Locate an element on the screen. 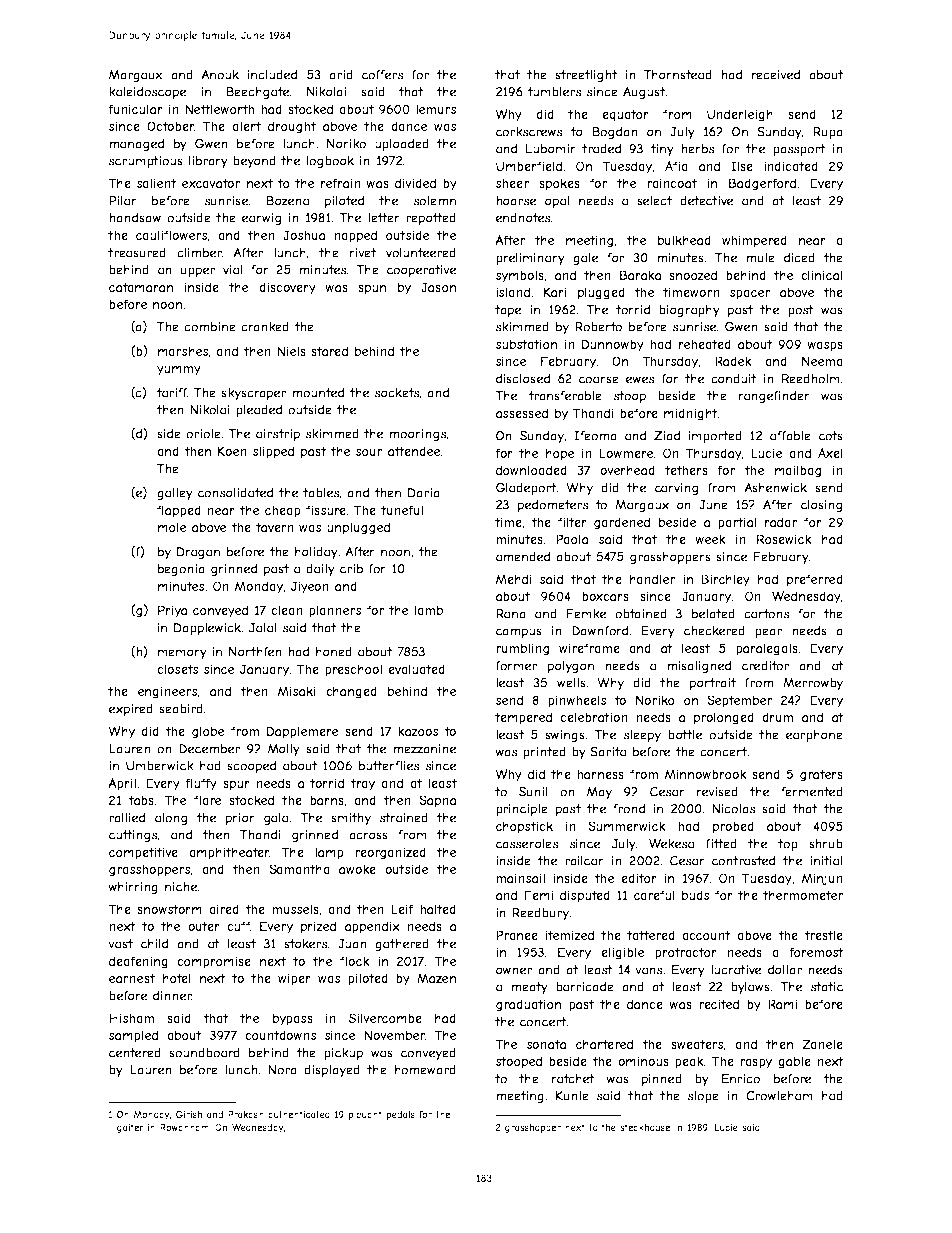 Image resolution: width=952 pixels, height=1233 pixels. prolonged is located at coordinates (724, 718).
